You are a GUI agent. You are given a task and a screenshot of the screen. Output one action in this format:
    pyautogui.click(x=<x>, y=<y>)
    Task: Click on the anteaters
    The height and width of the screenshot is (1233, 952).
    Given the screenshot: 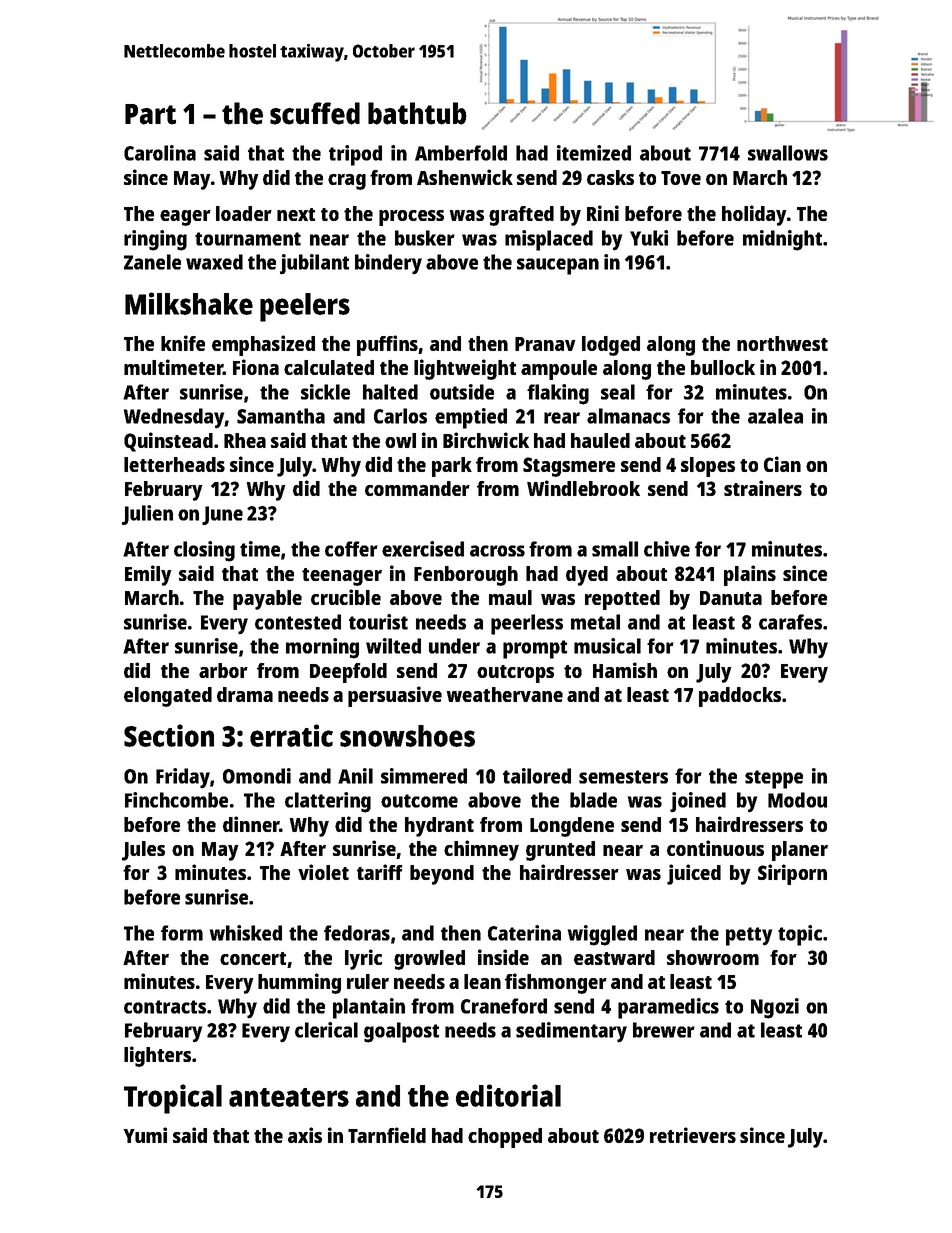 What is the action you would take?
    pyautogui.click(x=289, y=1097)
